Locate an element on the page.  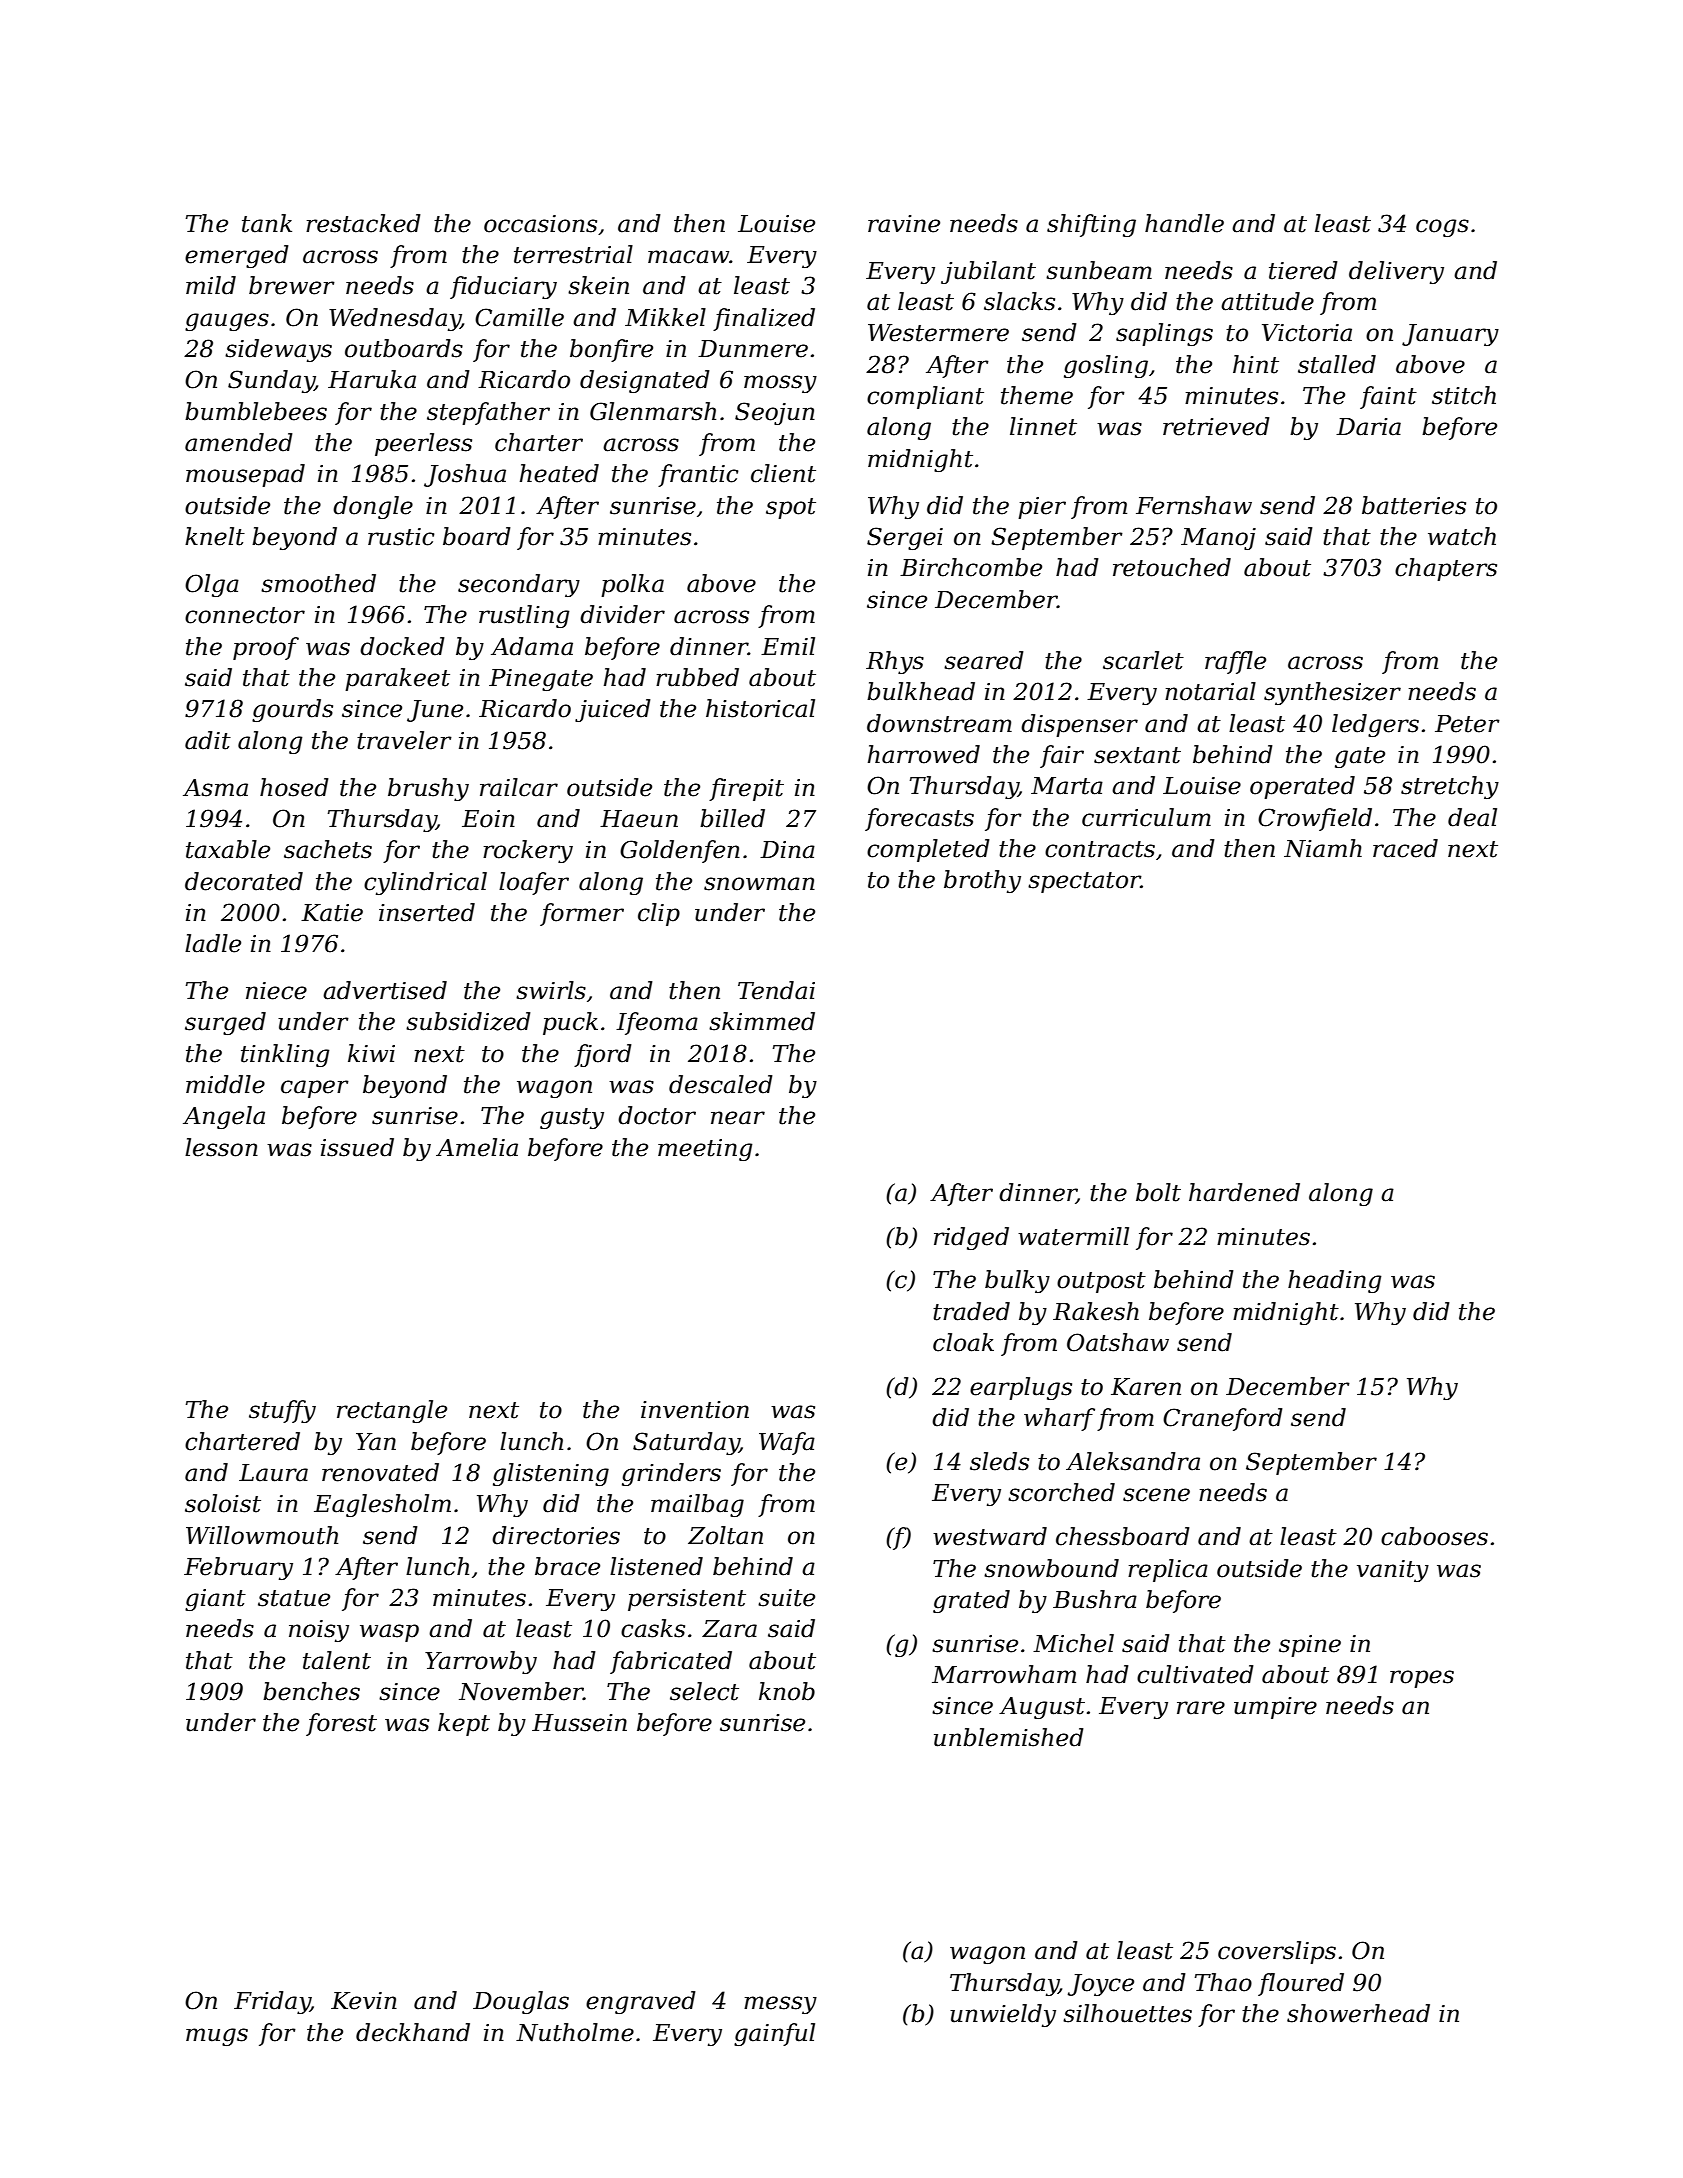
Nutholme is located at coordinates (575, 2032).
